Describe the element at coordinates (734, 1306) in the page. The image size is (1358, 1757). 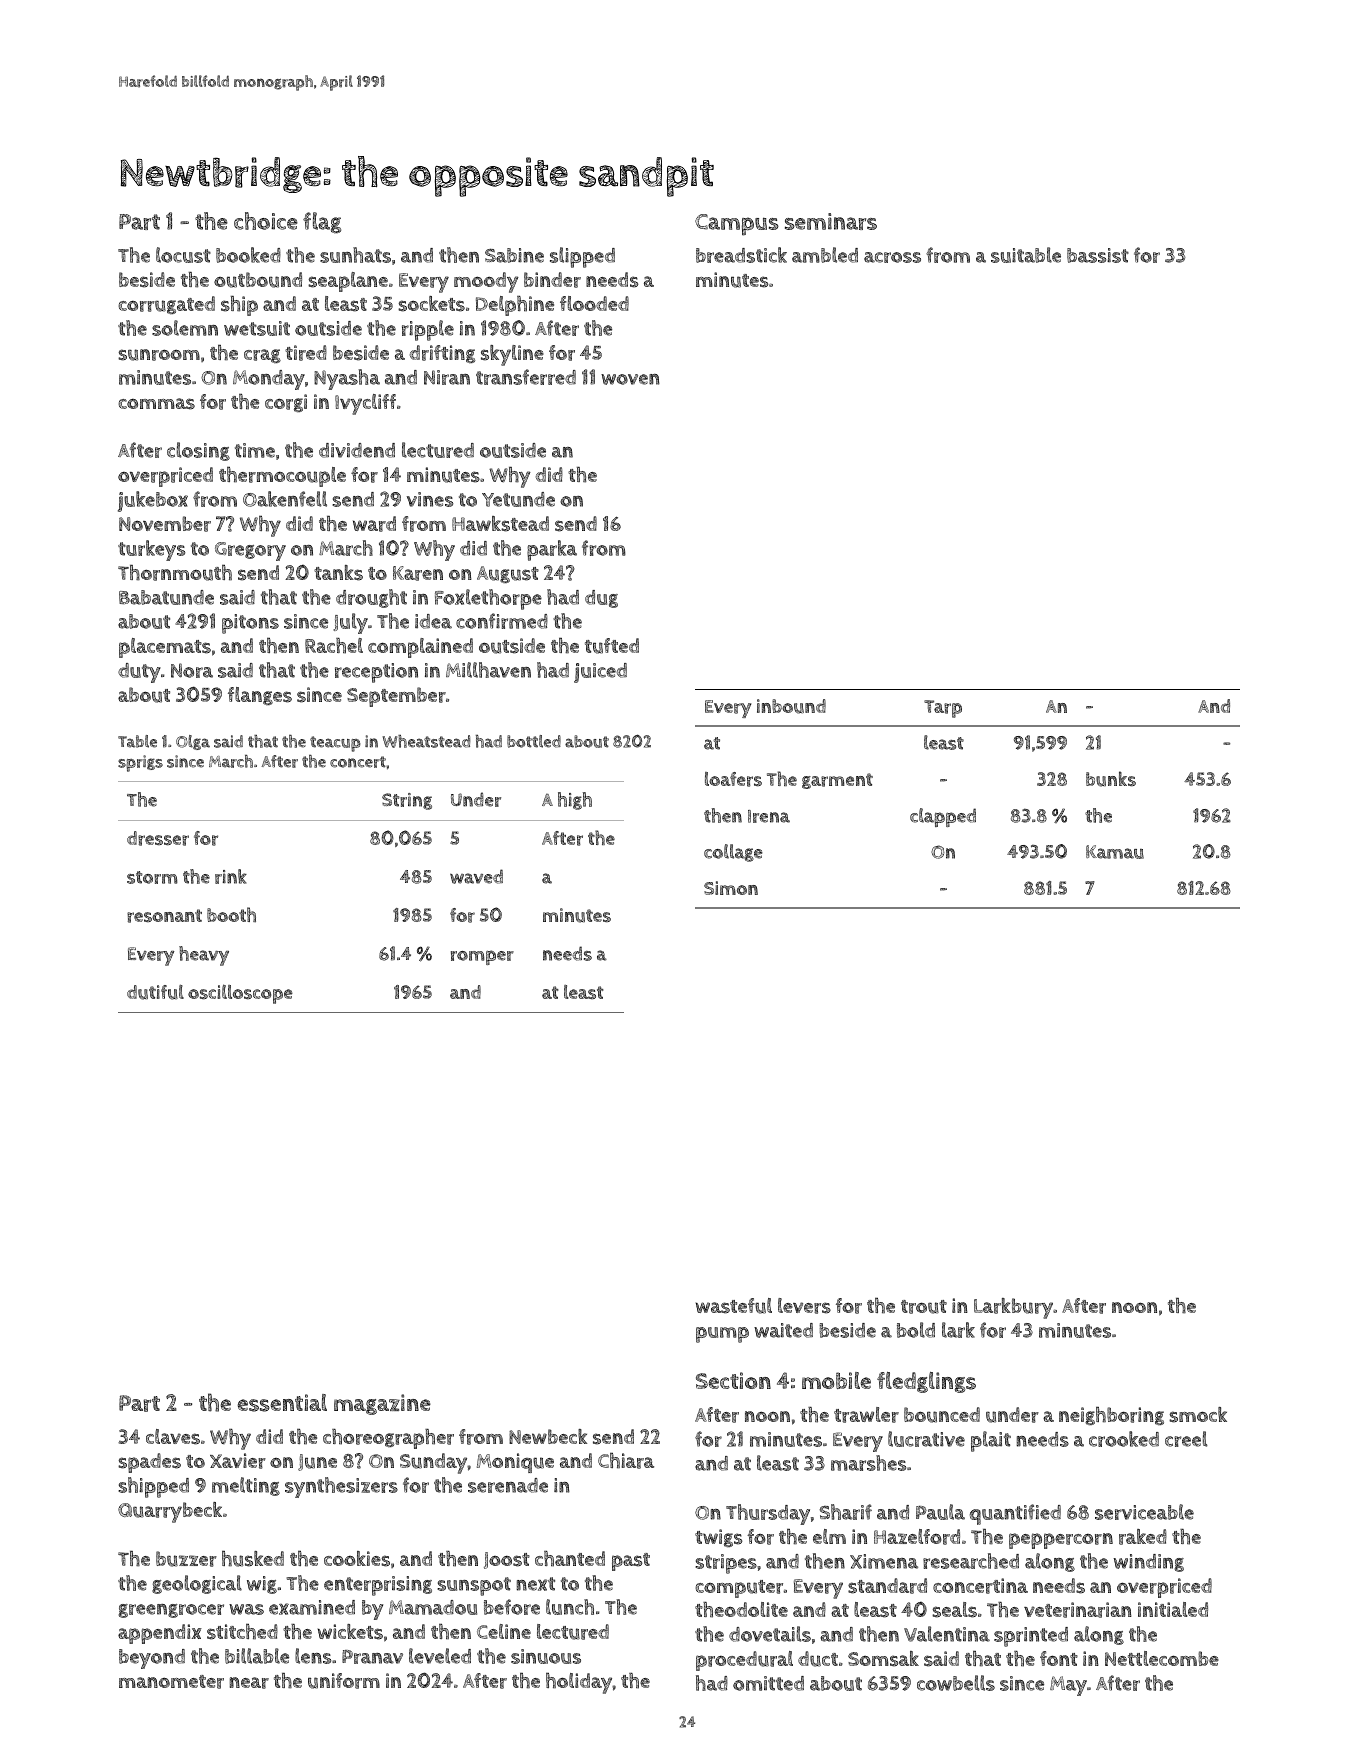
I see `wasteful` at that location.
